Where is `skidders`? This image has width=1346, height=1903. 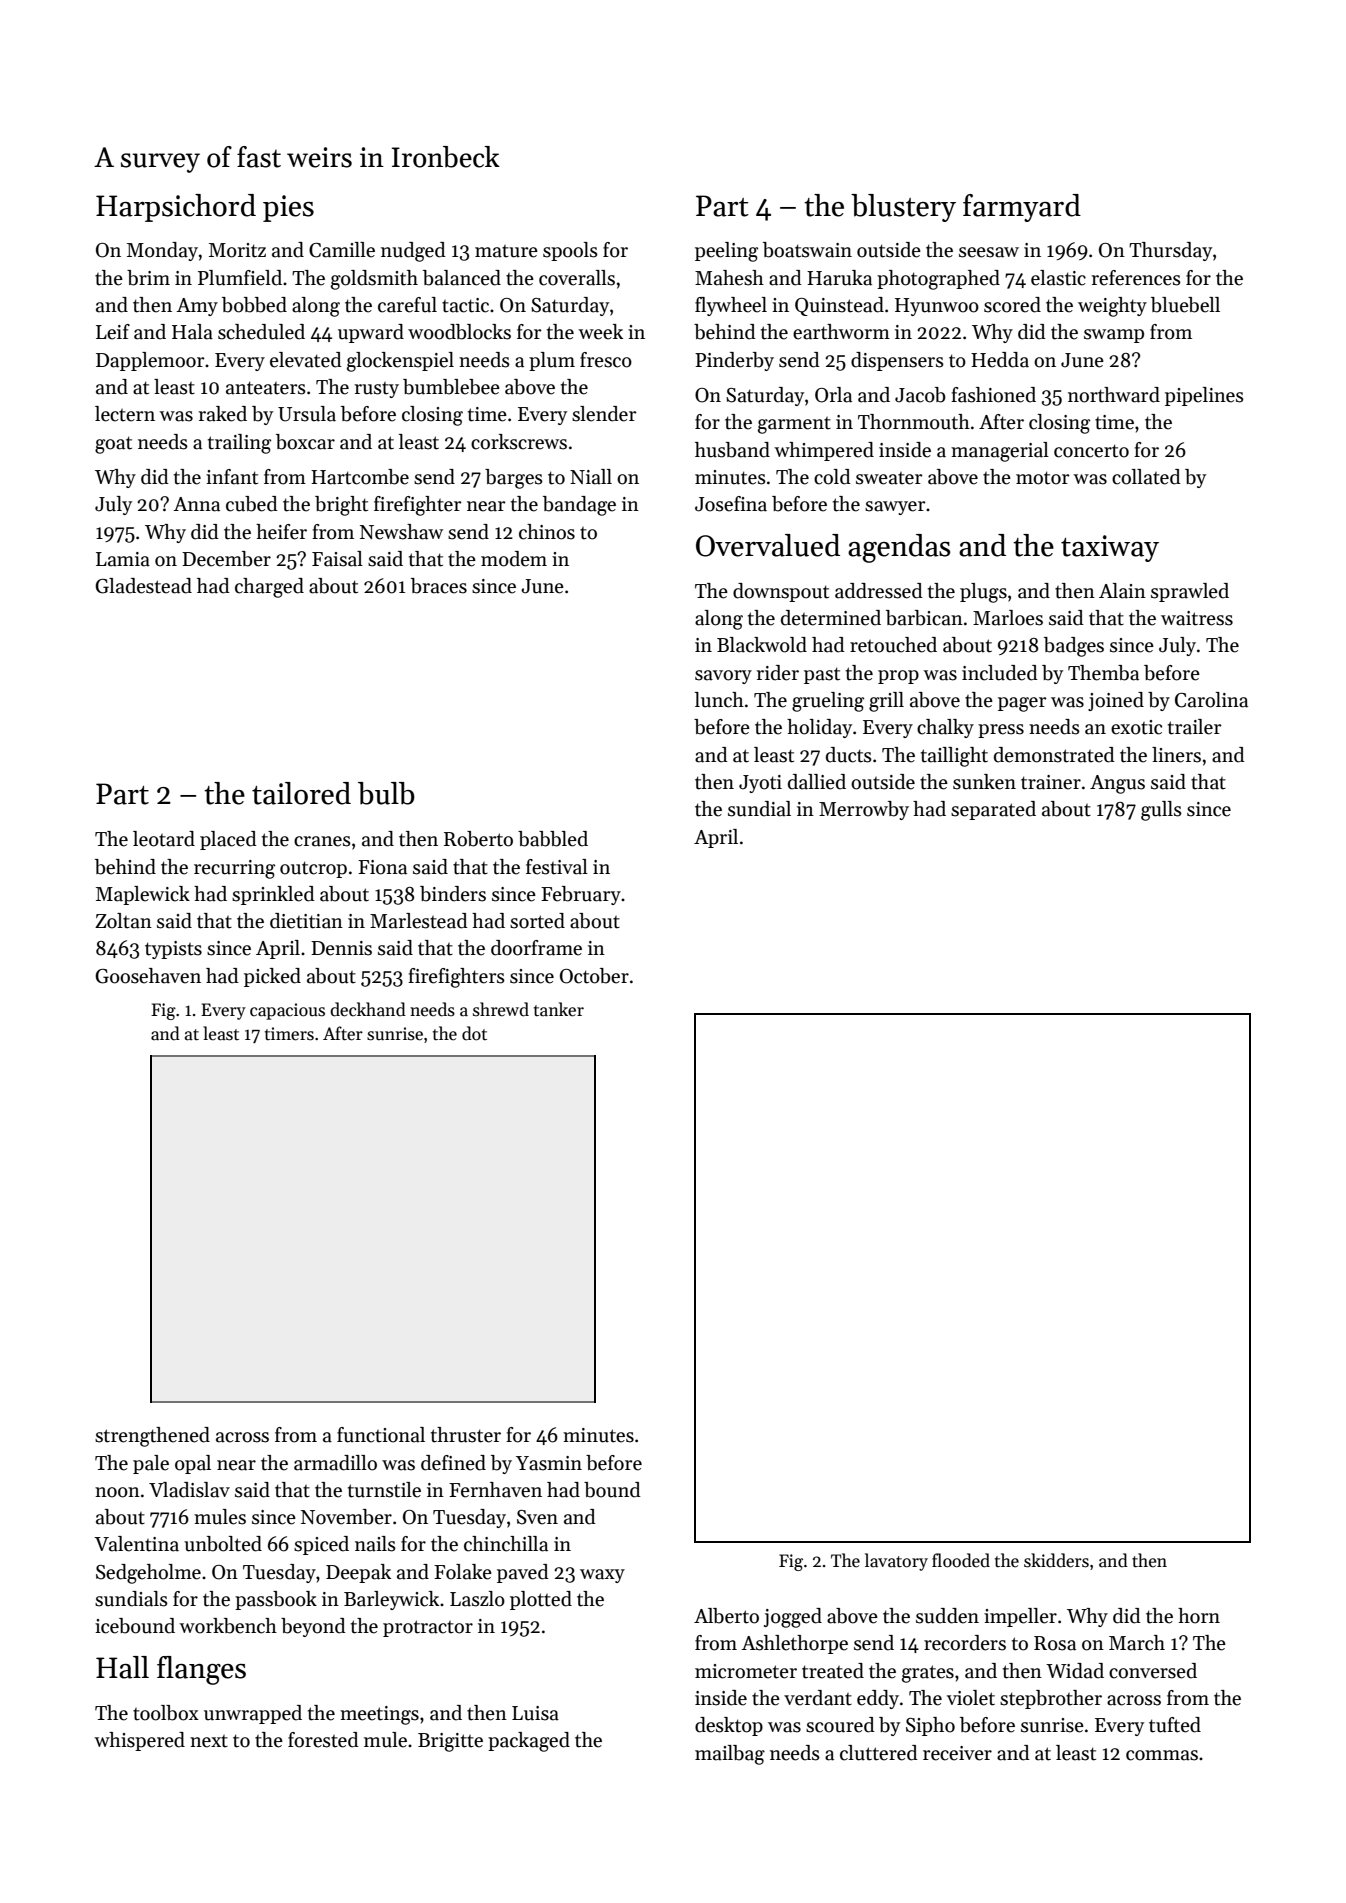 skidders is located at coordinates (1056, 1560).
